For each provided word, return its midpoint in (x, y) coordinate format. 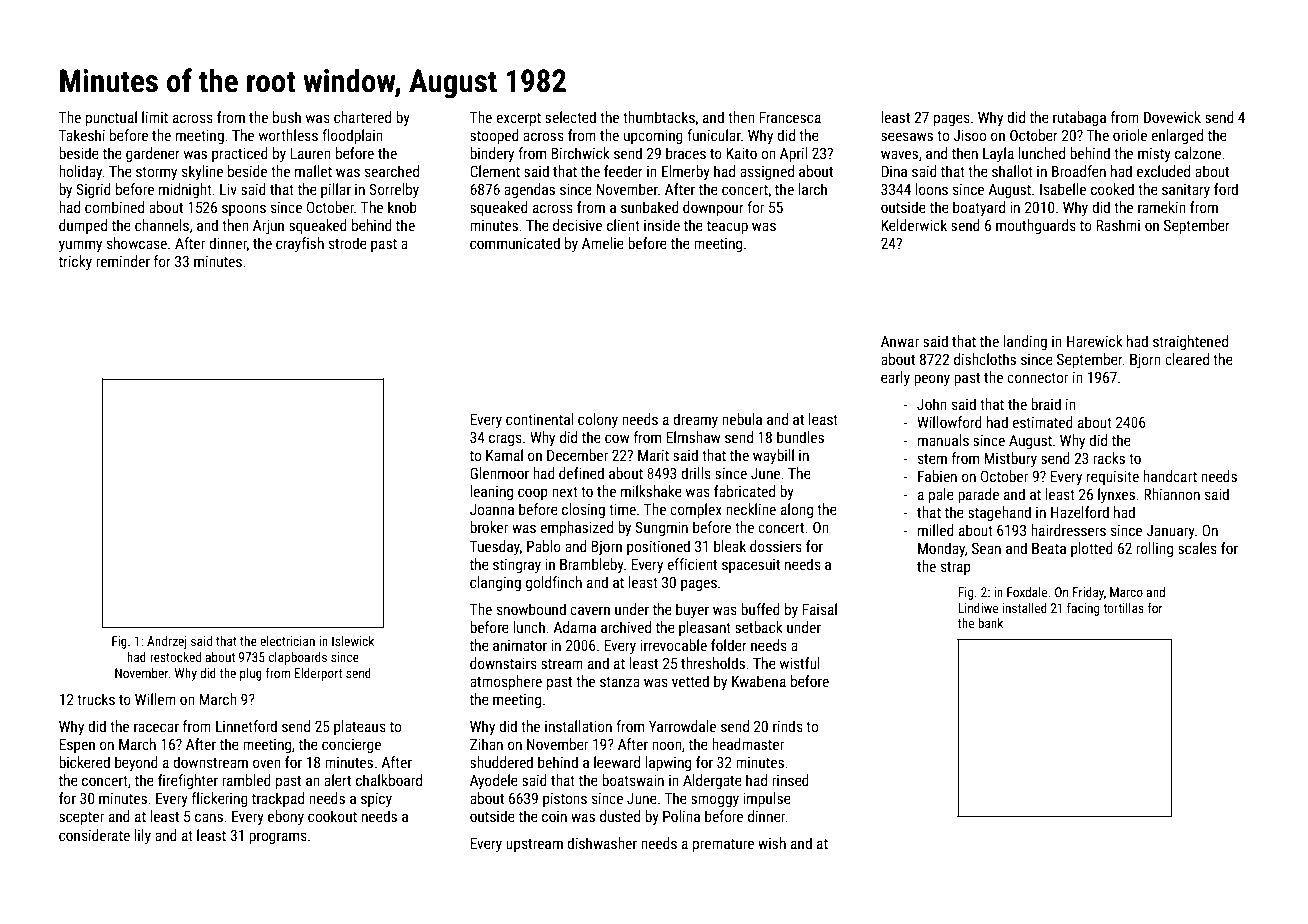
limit (155, 117)
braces (686, 153)
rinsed (790, 780)
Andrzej (167, 642)
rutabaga (1079, 118)
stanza (620, 682)
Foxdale (1027, 592)
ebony (286, 817)
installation (578, 726)
